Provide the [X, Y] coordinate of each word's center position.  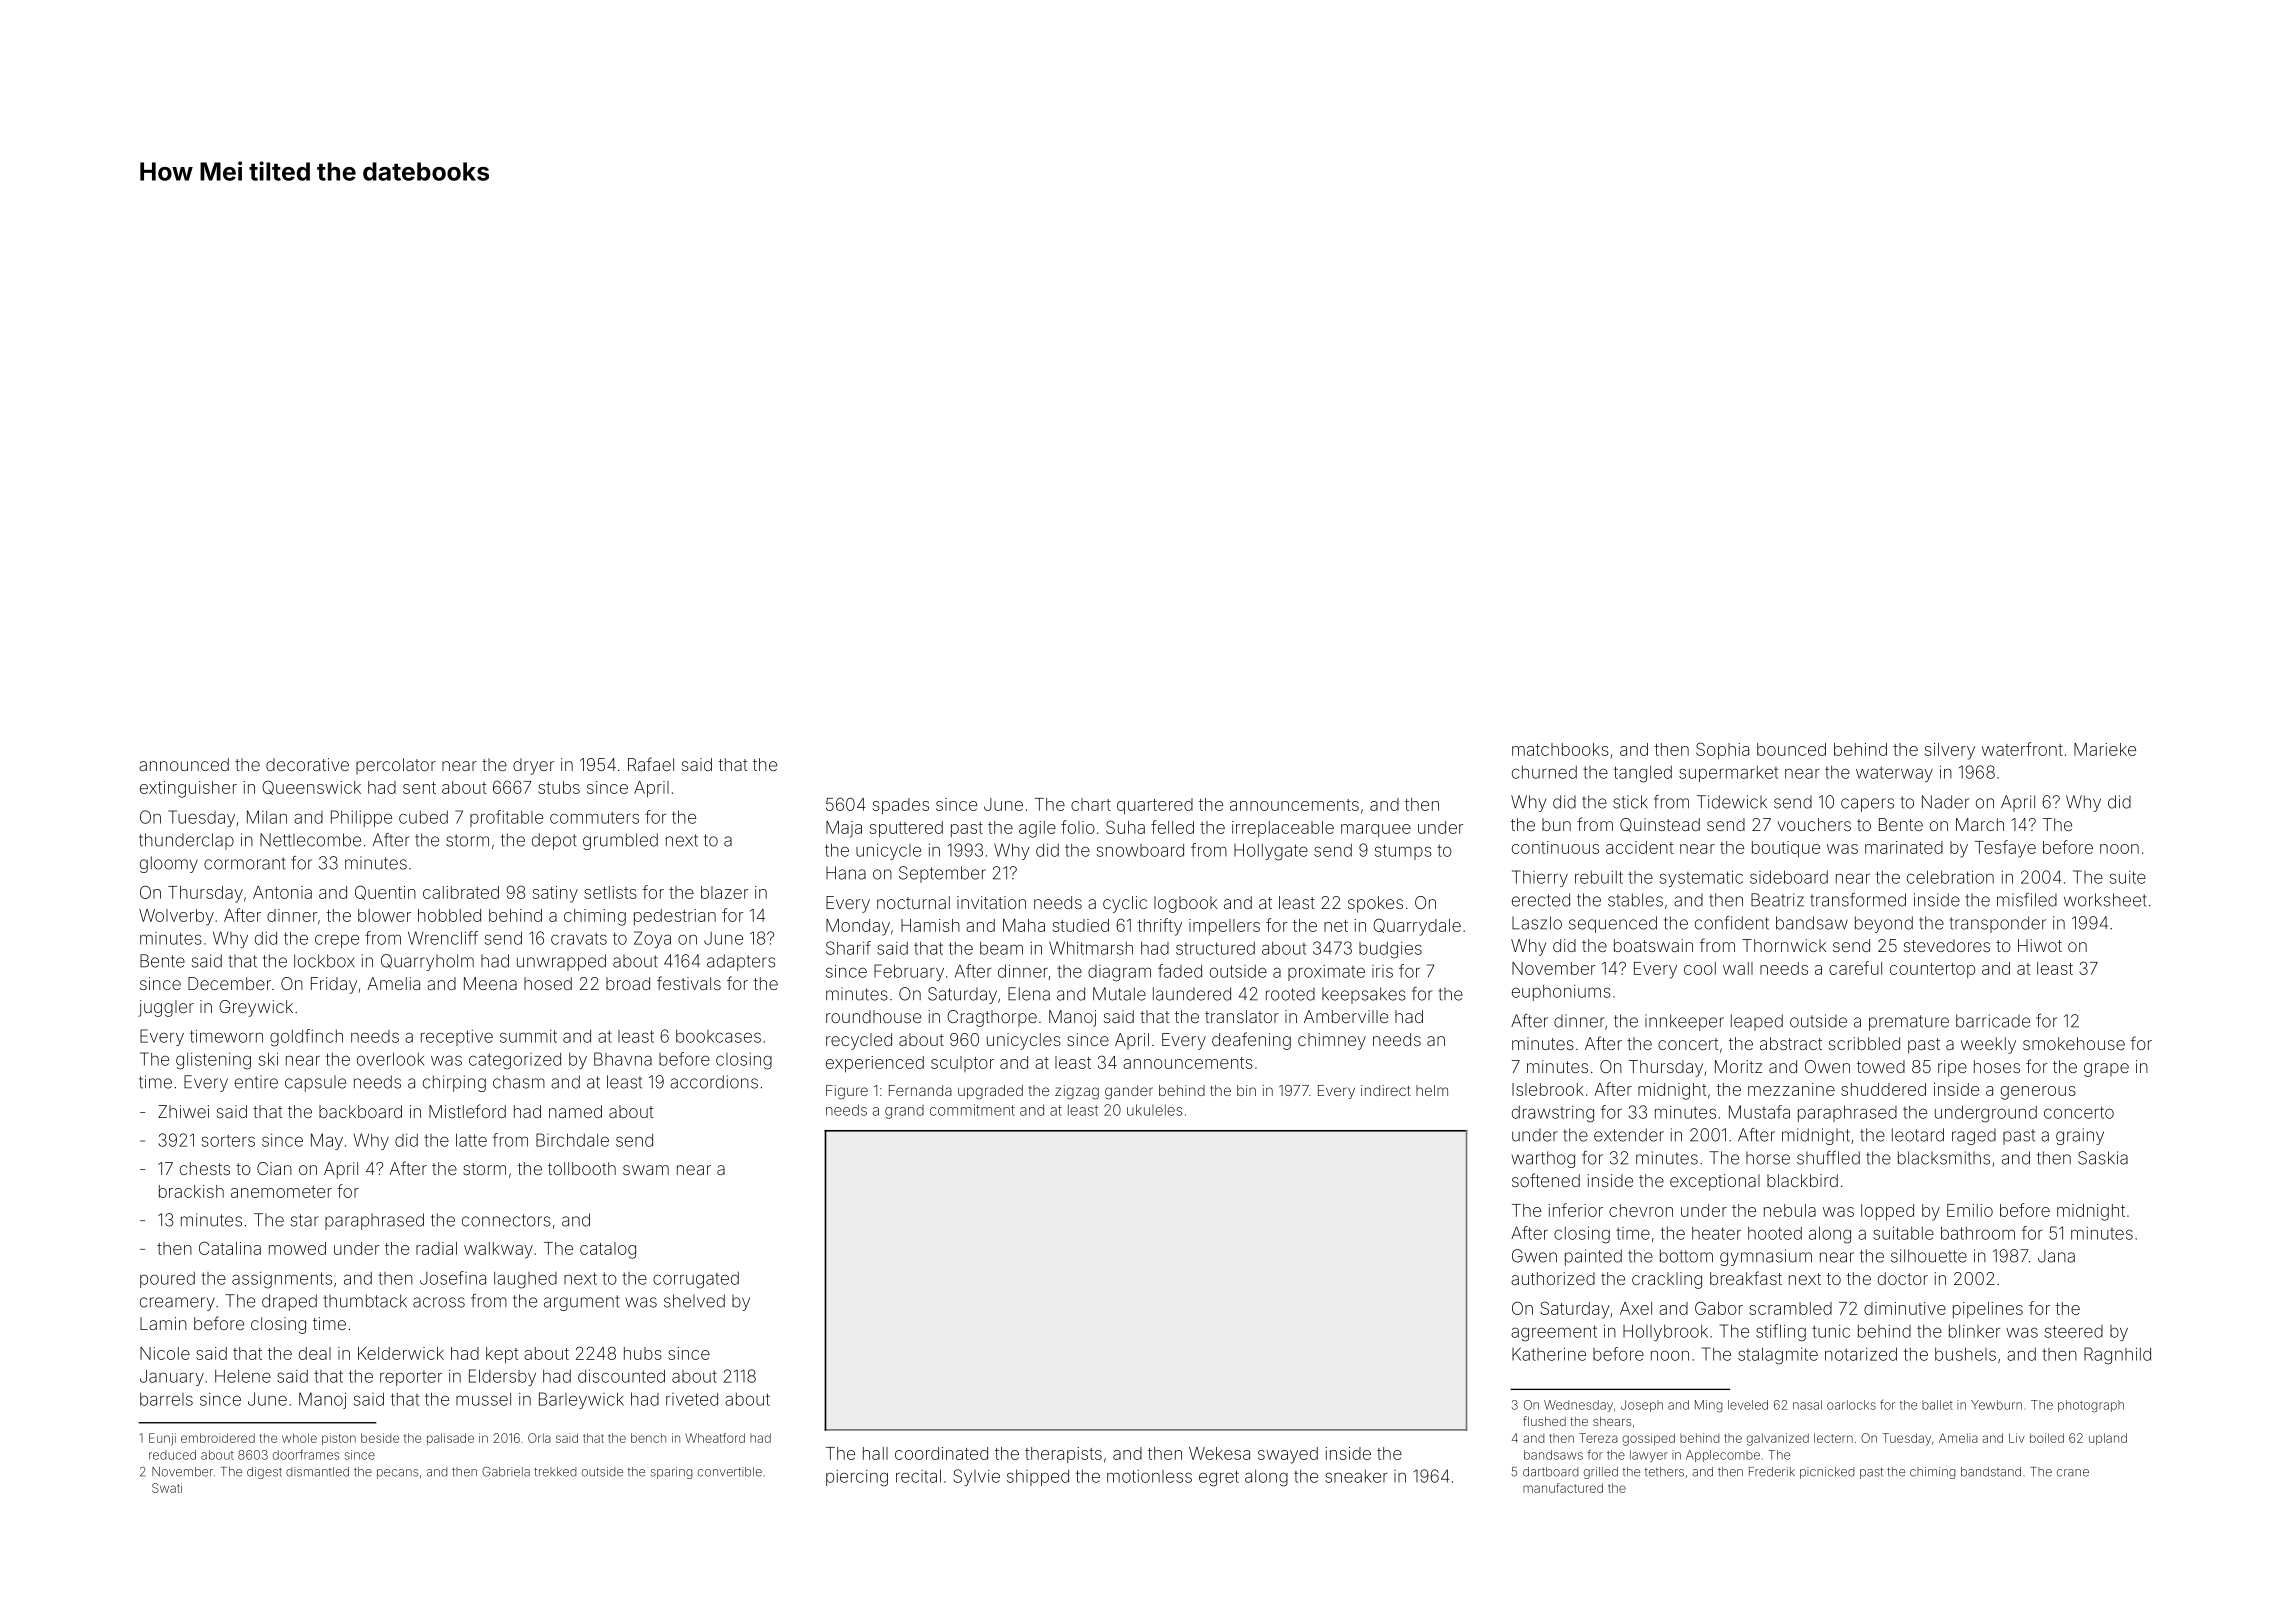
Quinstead [1660, 825]
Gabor [1719, 1308]
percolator [396, 766]
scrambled [1790, 1308]
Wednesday [1578, 1406]
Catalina [230, 1248]
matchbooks [1560, 749]
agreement [1554, 1333]
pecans [397, 1474]
